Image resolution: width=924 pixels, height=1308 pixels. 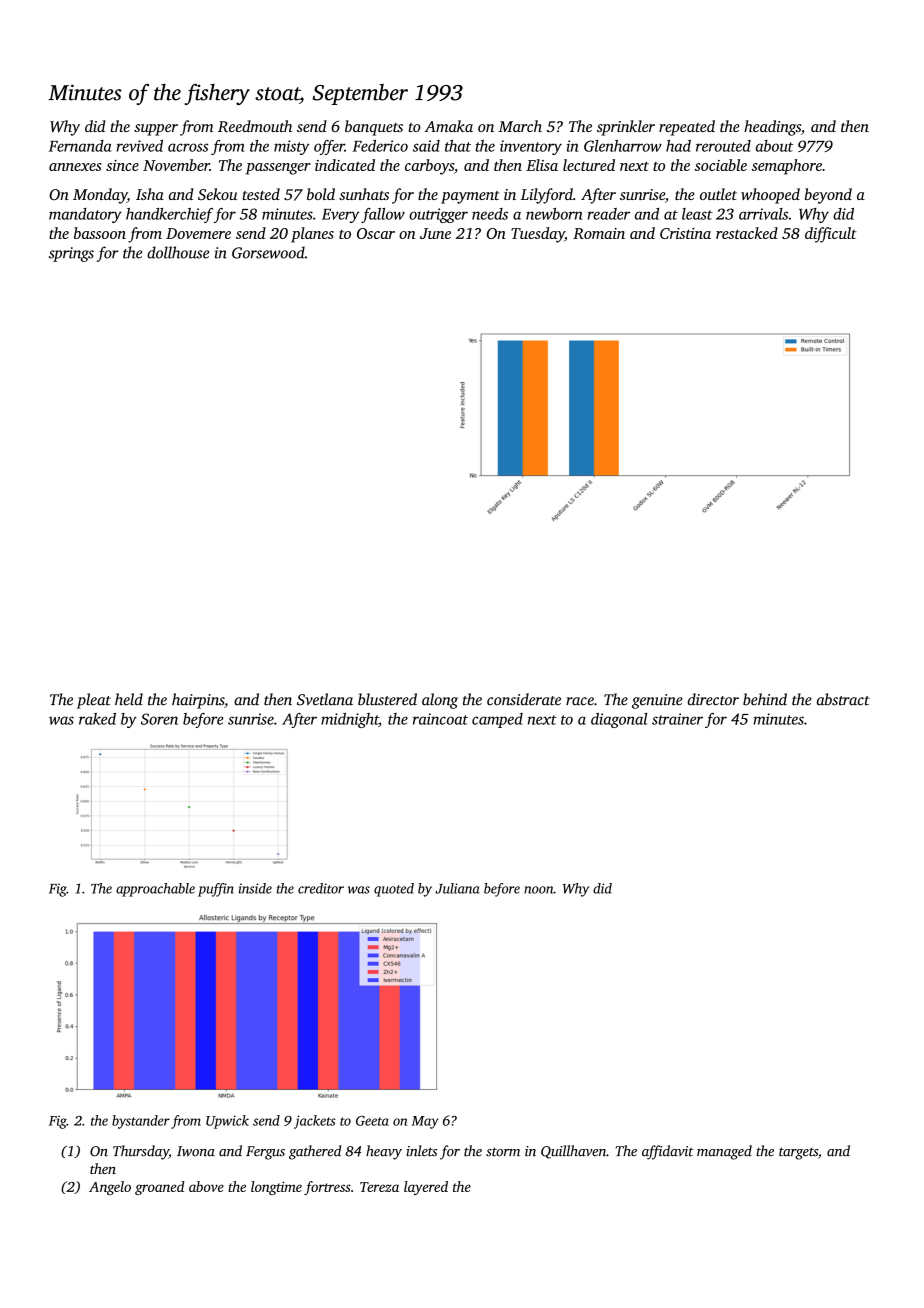 I want to click on bystander, so click(x=141, y=1122).
